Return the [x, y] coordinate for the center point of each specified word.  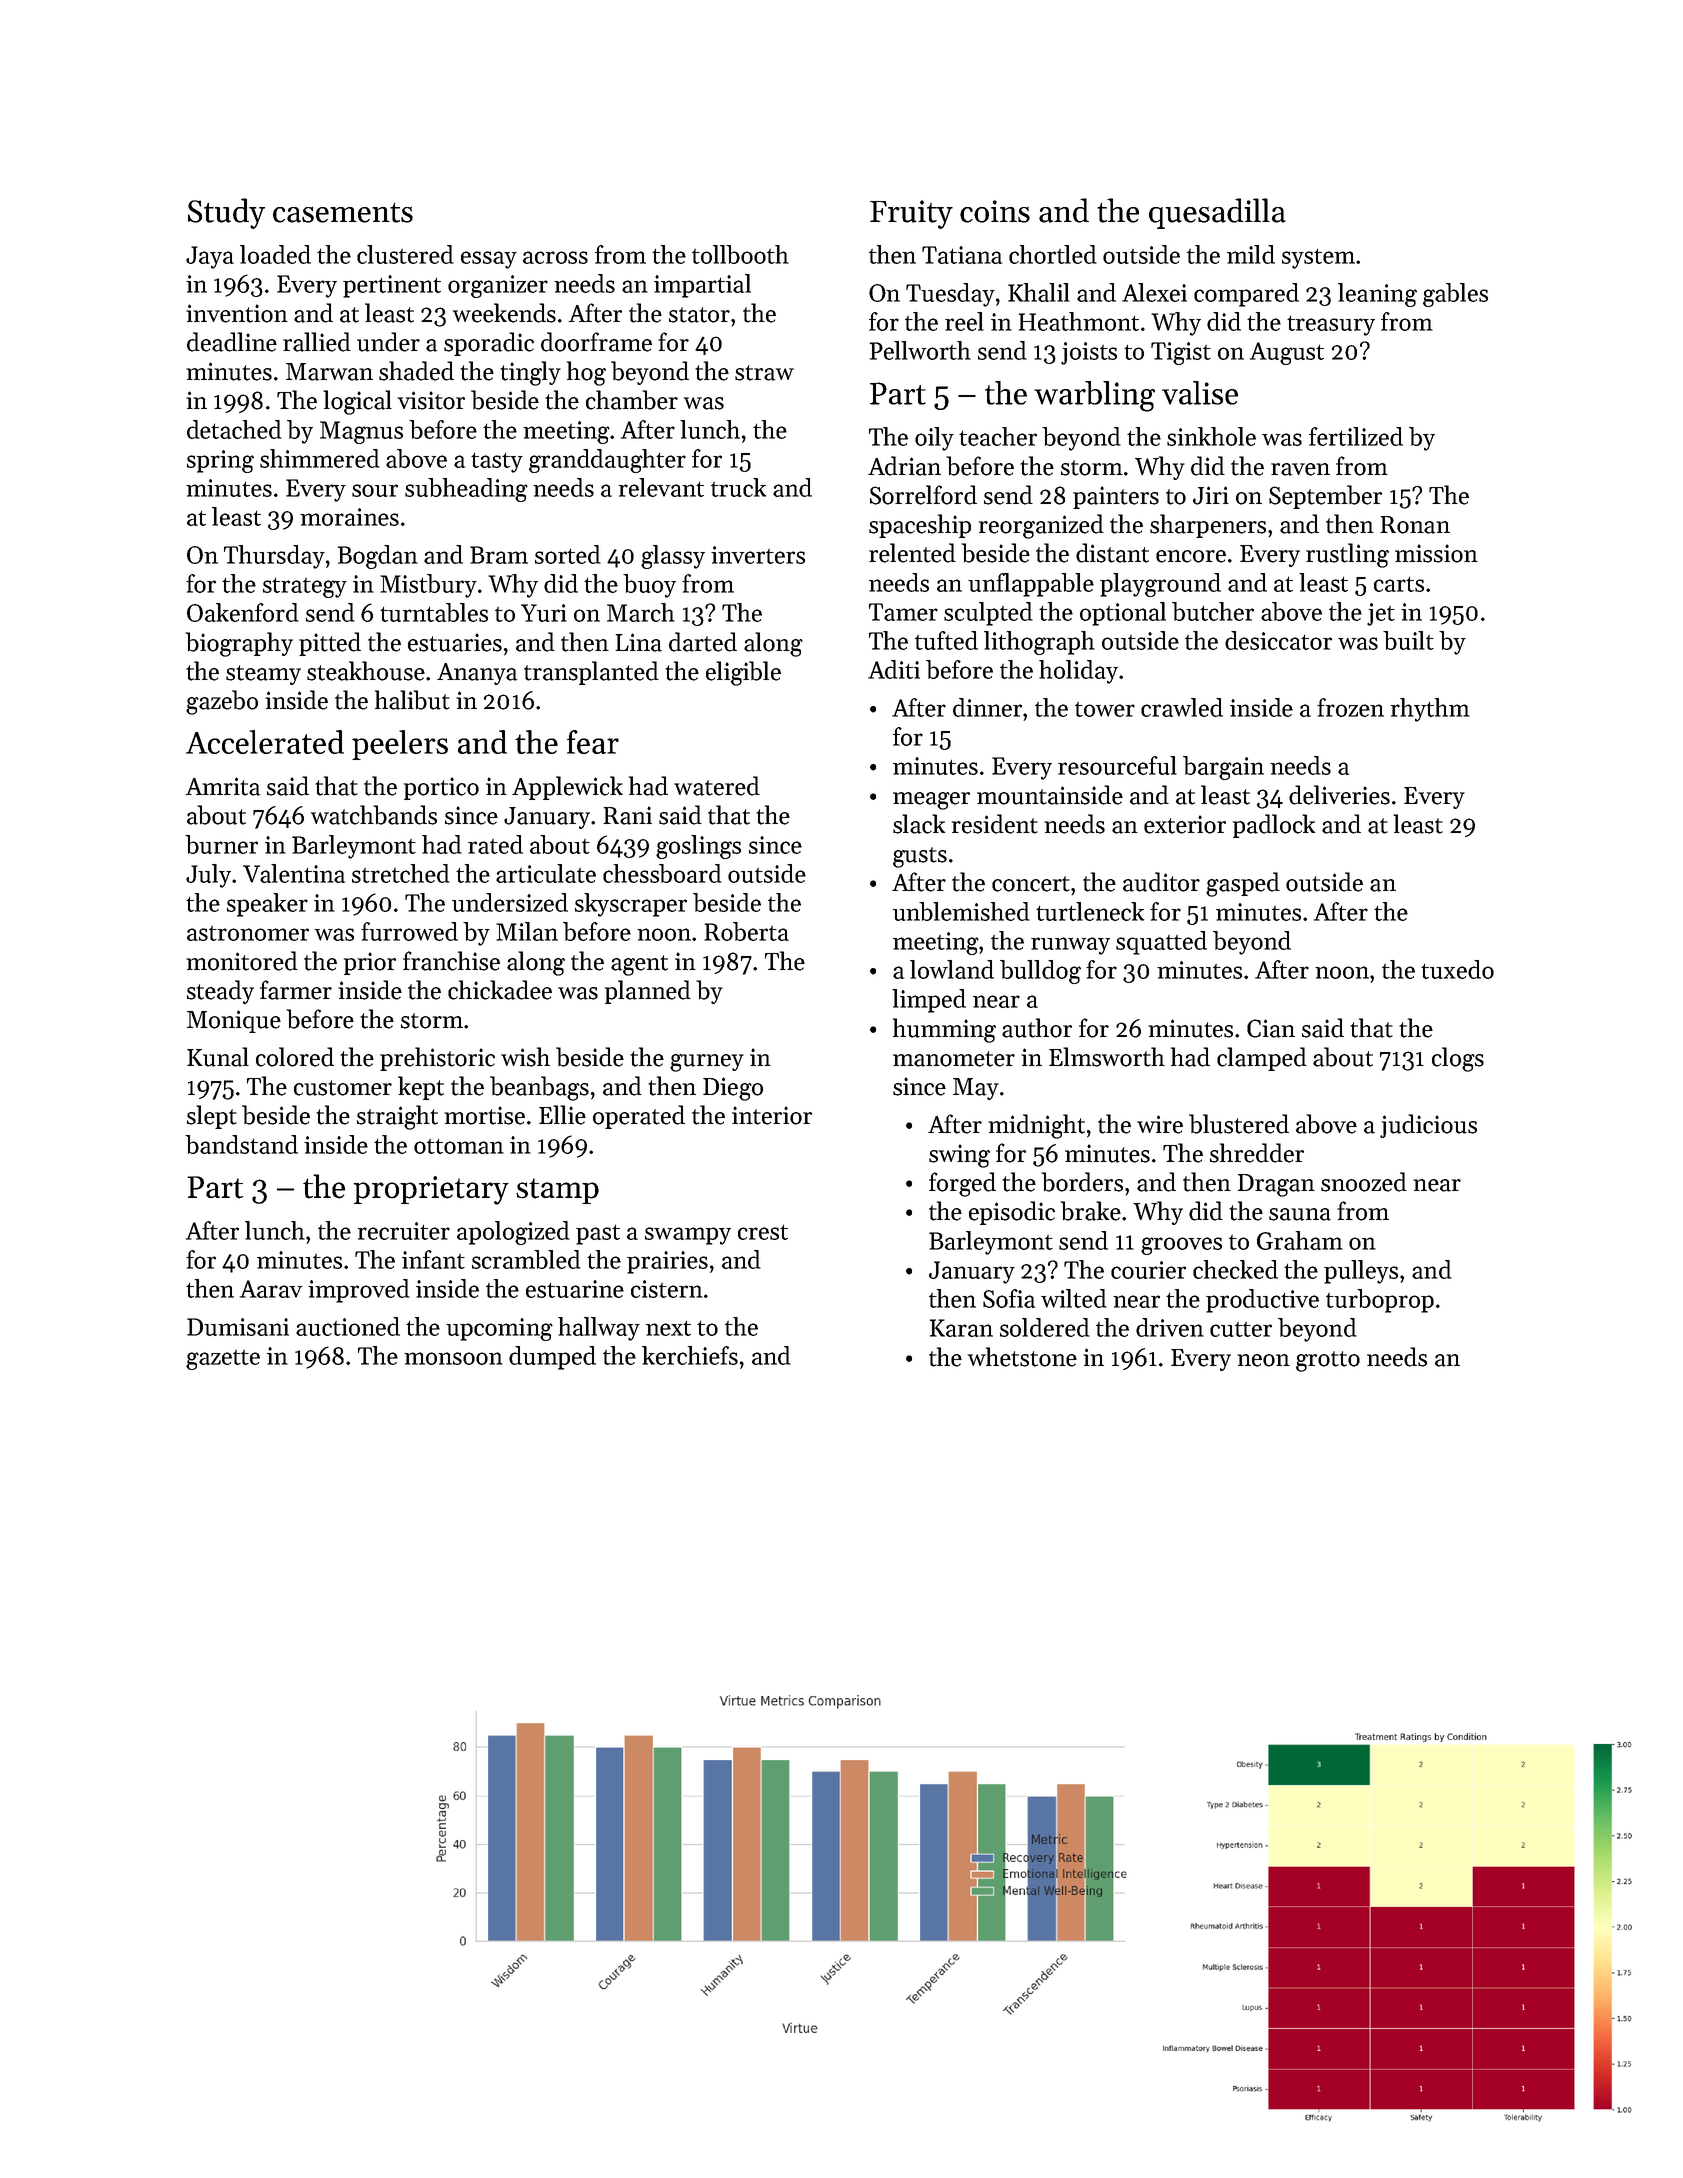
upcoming [499, 1329]
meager [931, 801]
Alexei [1154, 292]
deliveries [1339, 795]
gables [1455, 295]
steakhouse [366, 671]
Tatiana [962, 255]
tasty [497, 462]
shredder [1257, 1153]
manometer [954, 1059]
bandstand [241, 1144]
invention [237, 313]
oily [934, 439]
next [668, 1328]
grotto [1328, 1361]
